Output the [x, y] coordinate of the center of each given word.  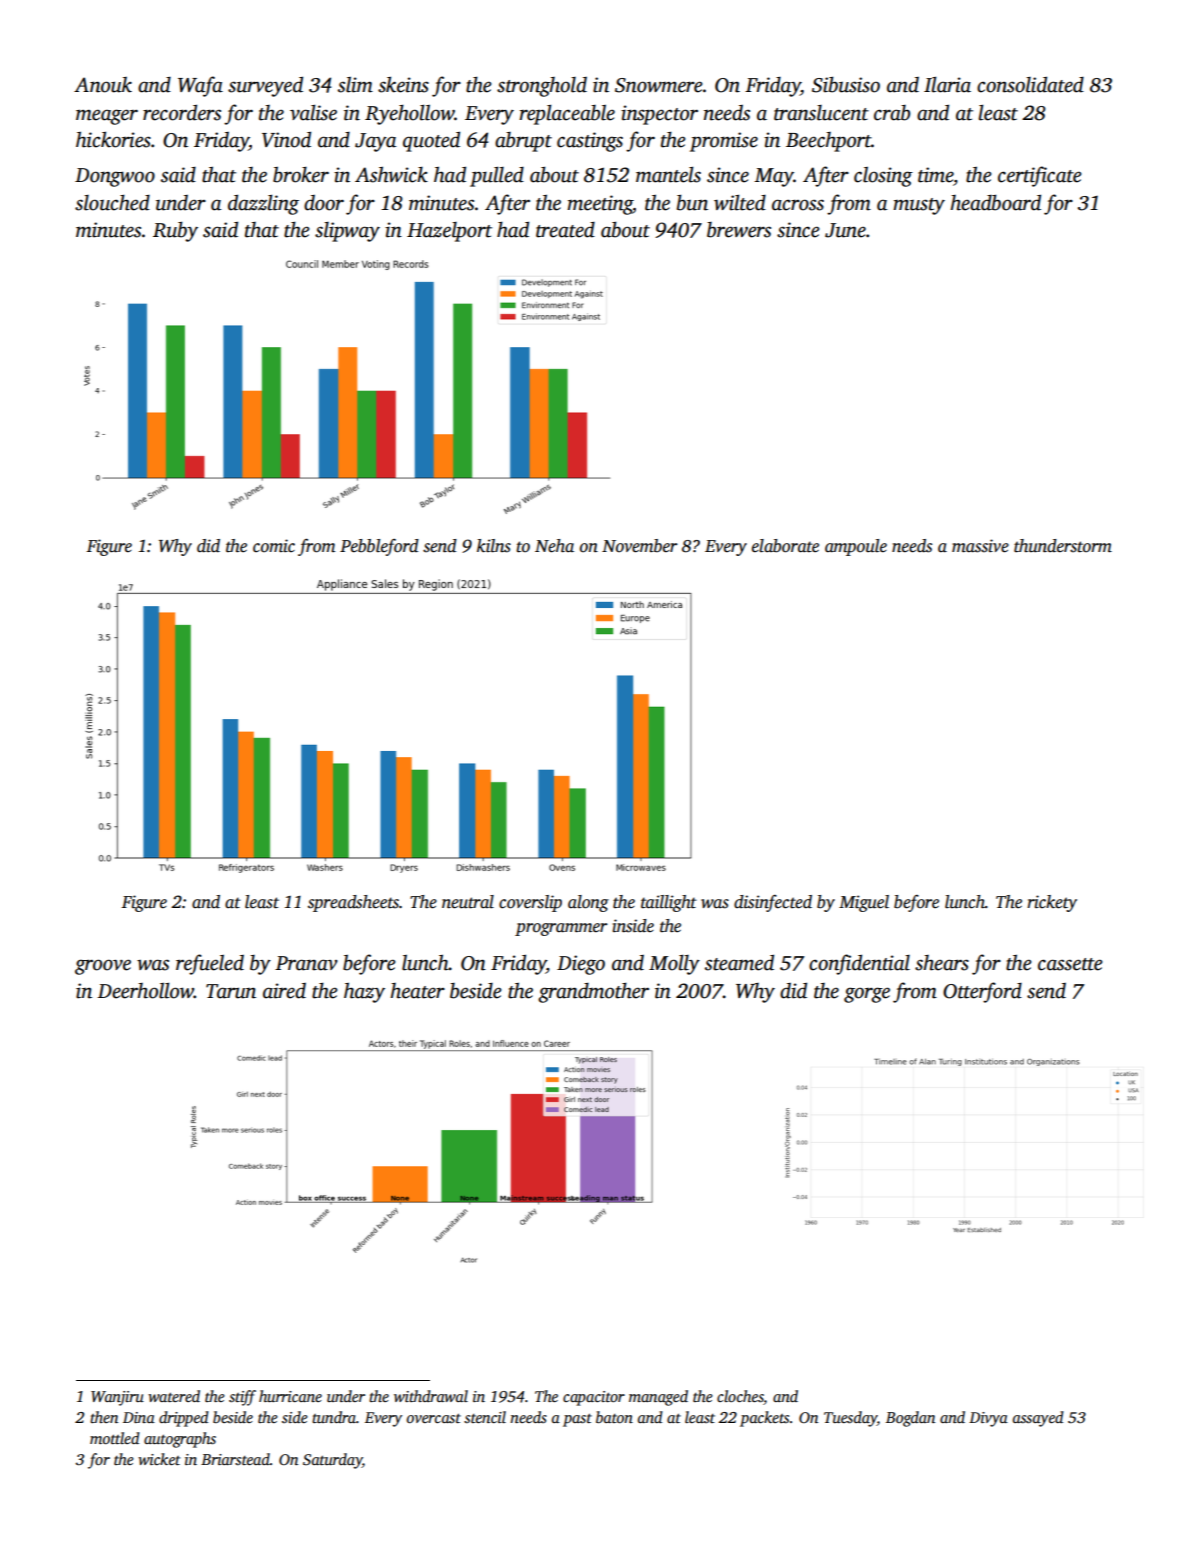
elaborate [785, 546]
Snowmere [659, 85]
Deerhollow [145, 990]
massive [980, 546]
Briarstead [235, 1459]
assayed [1038, 1419]
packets [764, 1419]
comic [274, 546]
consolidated [1030, 84]
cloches [740, 1397]
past [577, 1420]
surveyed [265, 86]
